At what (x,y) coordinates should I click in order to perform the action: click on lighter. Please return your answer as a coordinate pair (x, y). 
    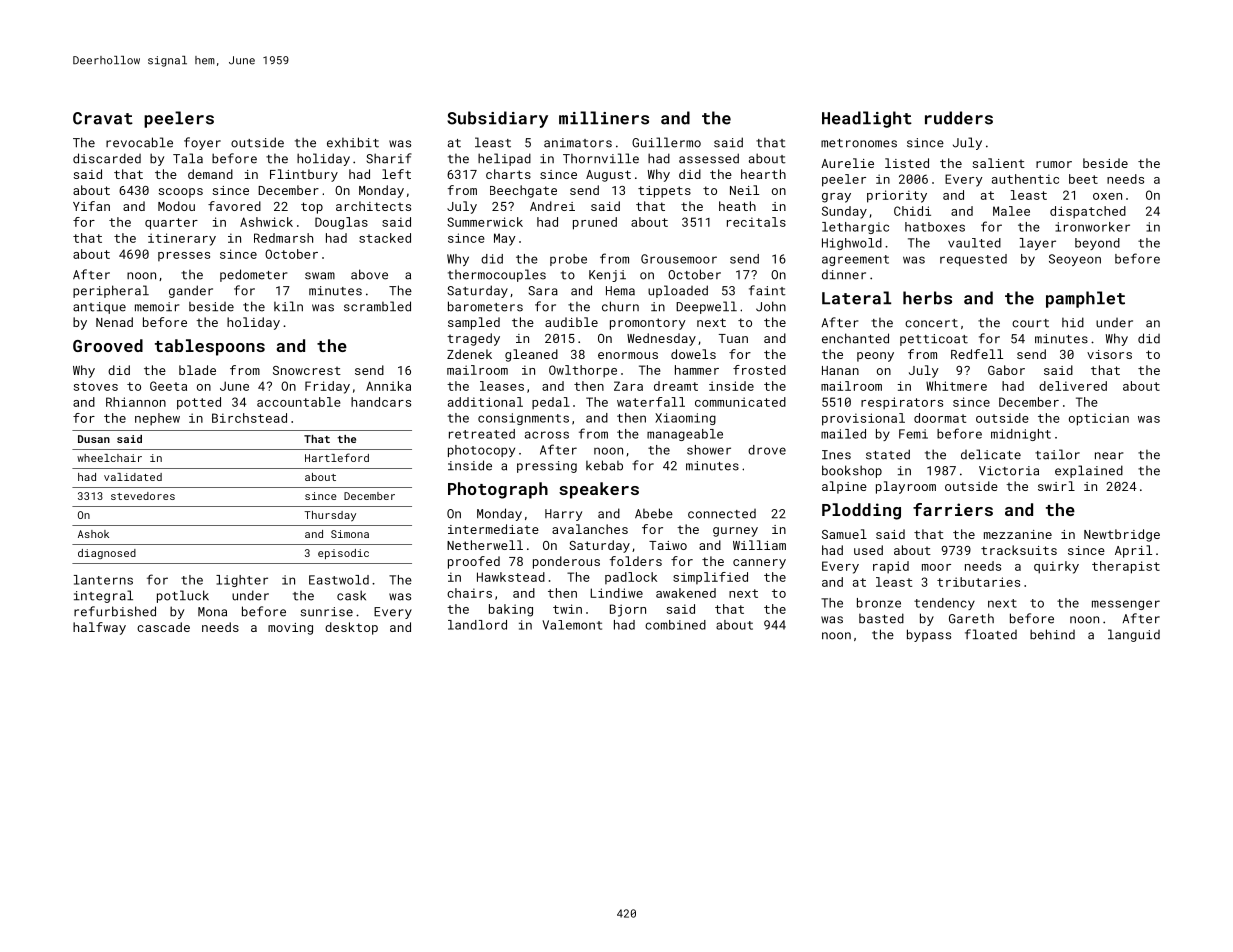
    Looking at the image, I should click on (242, 581).
